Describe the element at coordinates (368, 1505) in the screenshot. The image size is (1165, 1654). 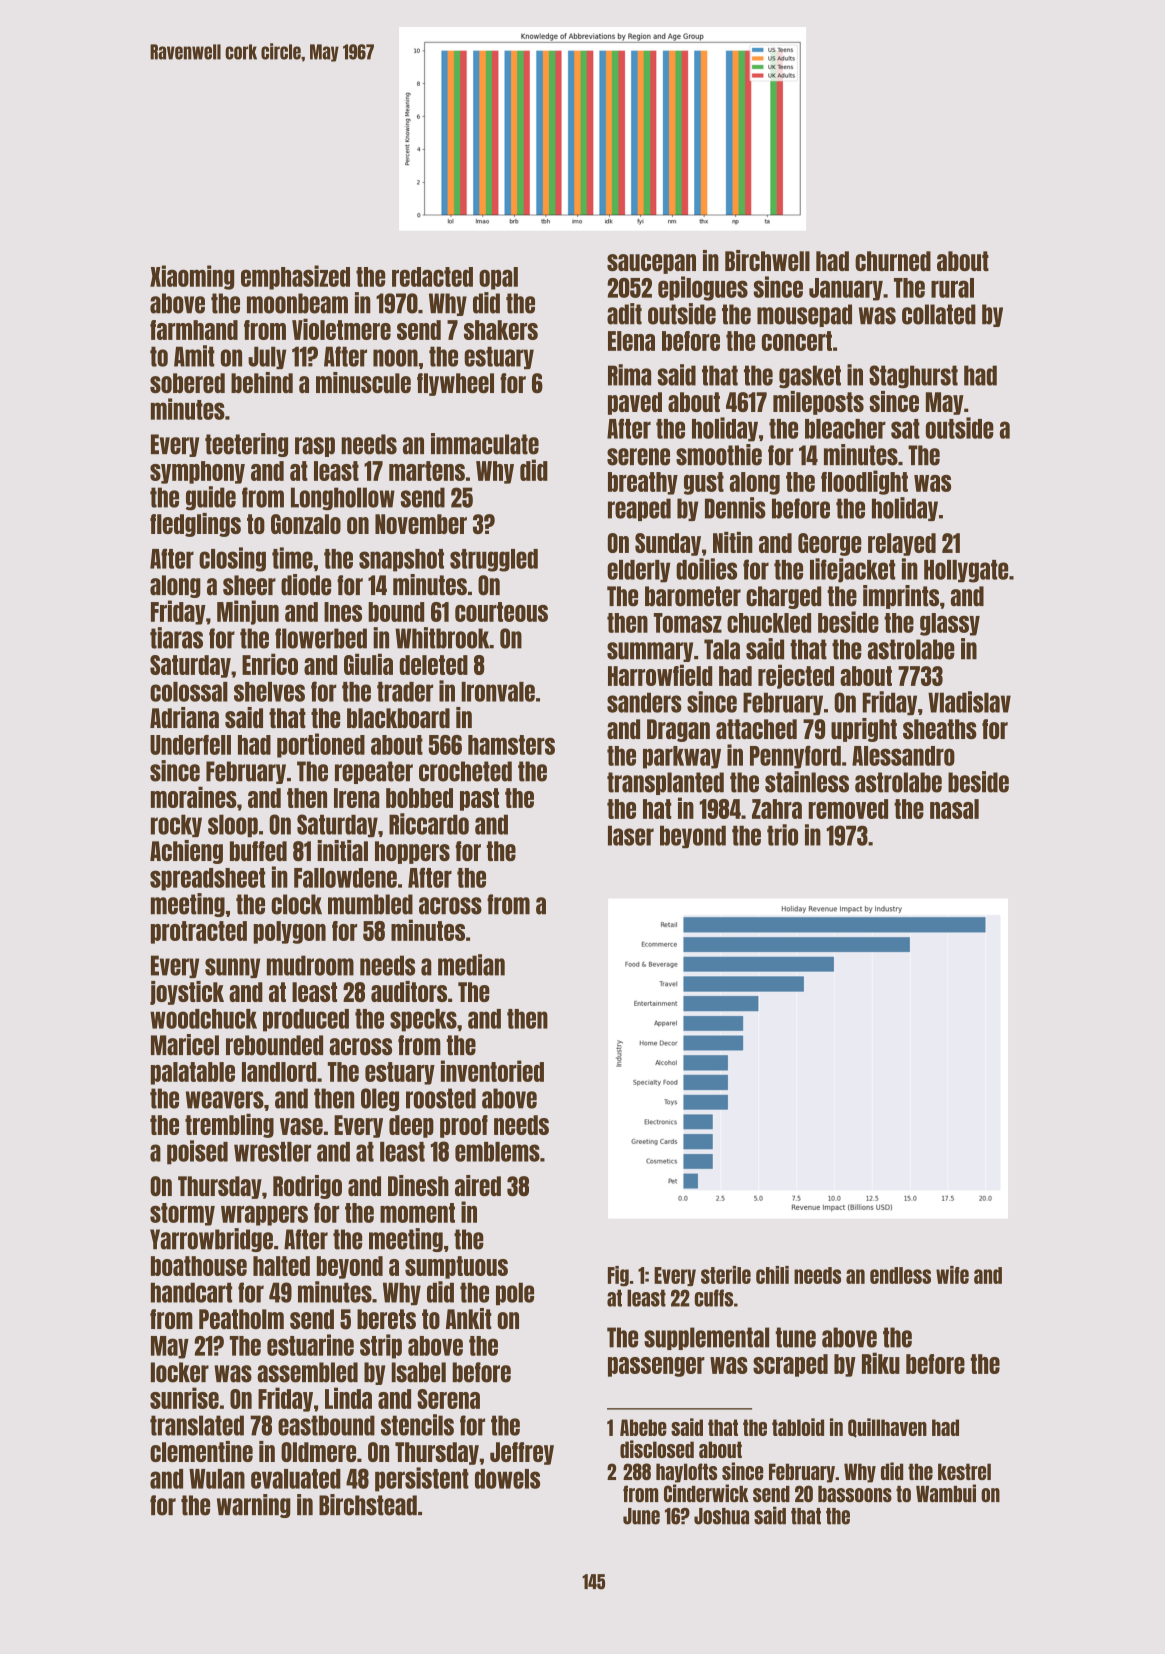
I see `Birchstead` at that location.
